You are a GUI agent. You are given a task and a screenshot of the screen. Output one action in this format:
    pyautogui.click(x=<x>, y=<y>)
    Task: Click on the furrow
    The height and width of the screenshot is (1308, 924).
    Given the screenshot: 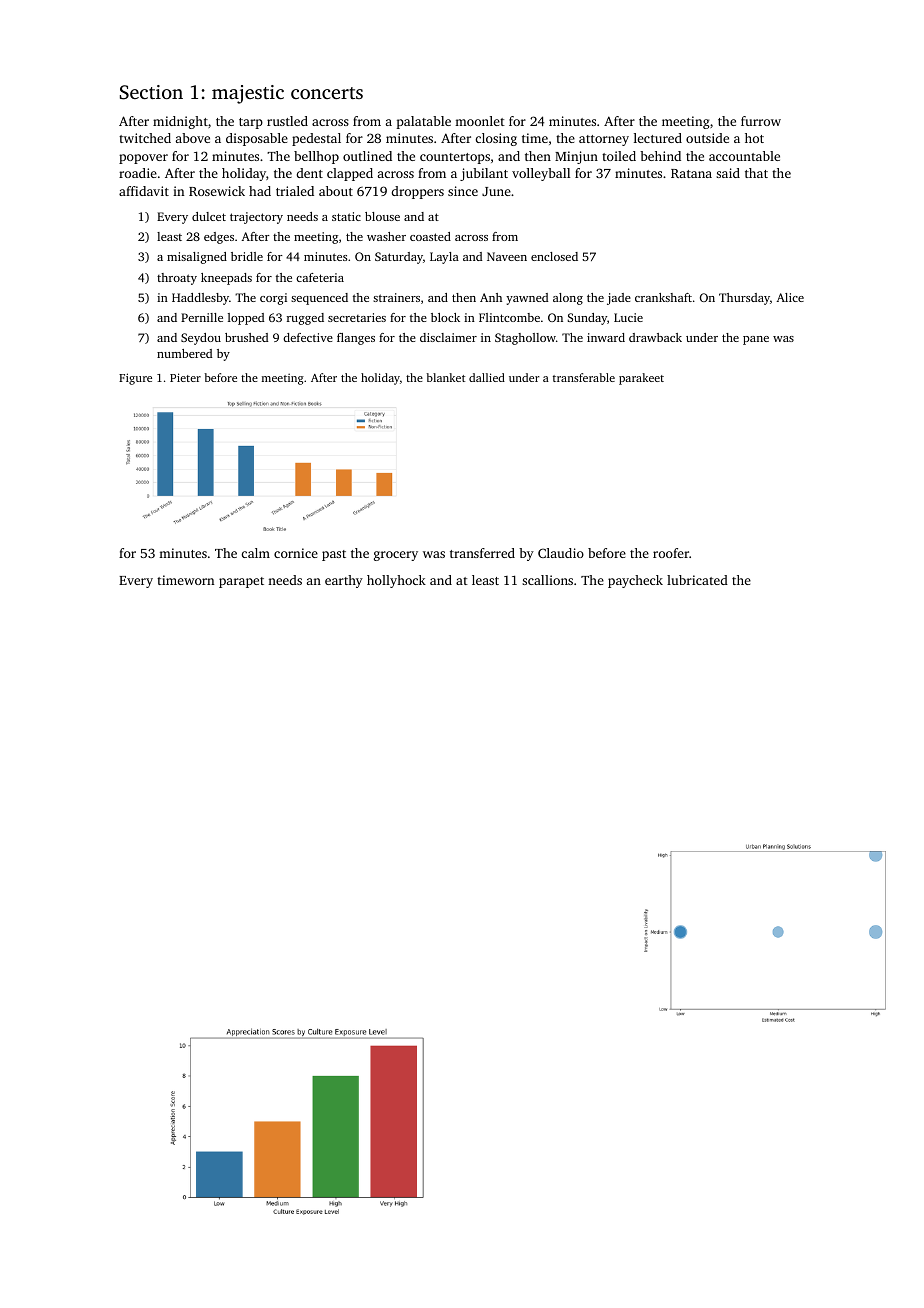 What is the action you would take?
    pyautogui.click(x=761, y=121)
